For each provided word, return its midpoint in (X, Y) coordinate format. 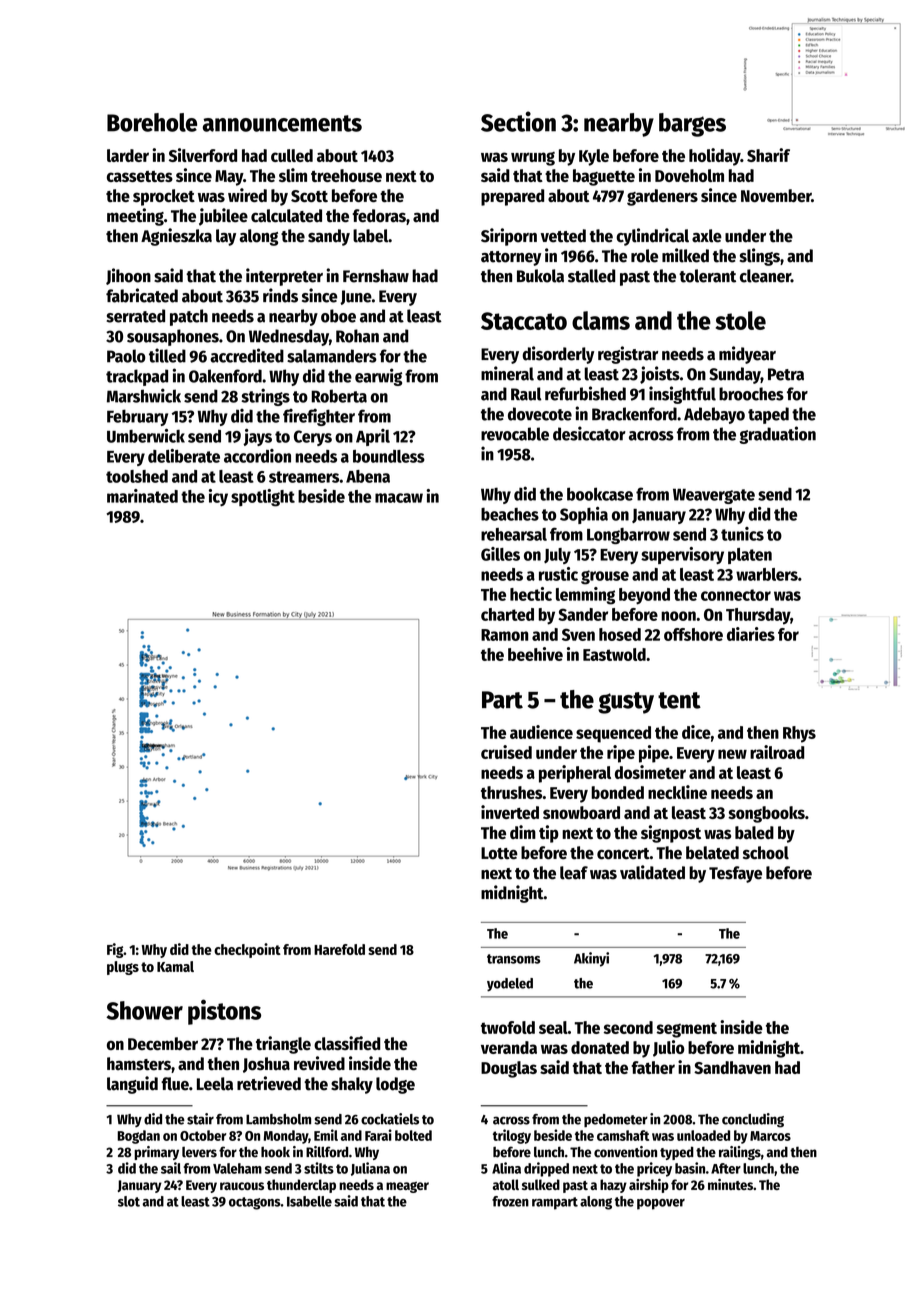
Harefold (339, 949)
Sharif (768, 155)
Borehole (152, 122)
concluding (753, 1120)
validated (652, 872)
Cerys (313, 438)
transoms (514, 959)
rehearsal (514, 534)
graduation (777, 435)
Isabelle (309, 1201)
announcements (282, 123)
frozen (510, 1201)
